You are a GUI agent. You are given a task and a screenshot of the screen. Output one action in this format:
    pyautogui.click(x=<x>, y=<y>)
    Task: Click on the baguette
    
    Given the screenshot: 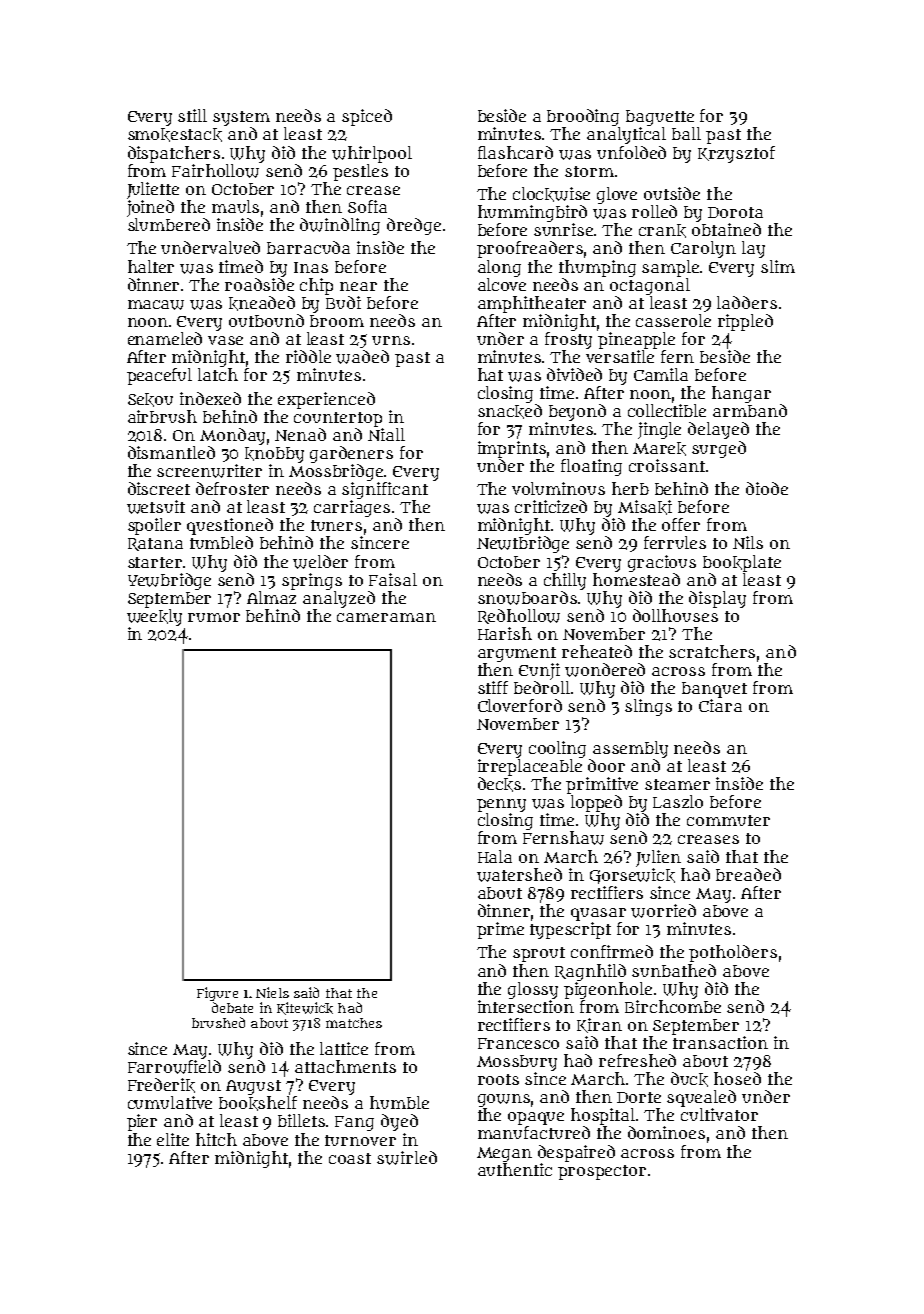 What is the action you would take?
    pyautogui.click(x=660, y=118)
